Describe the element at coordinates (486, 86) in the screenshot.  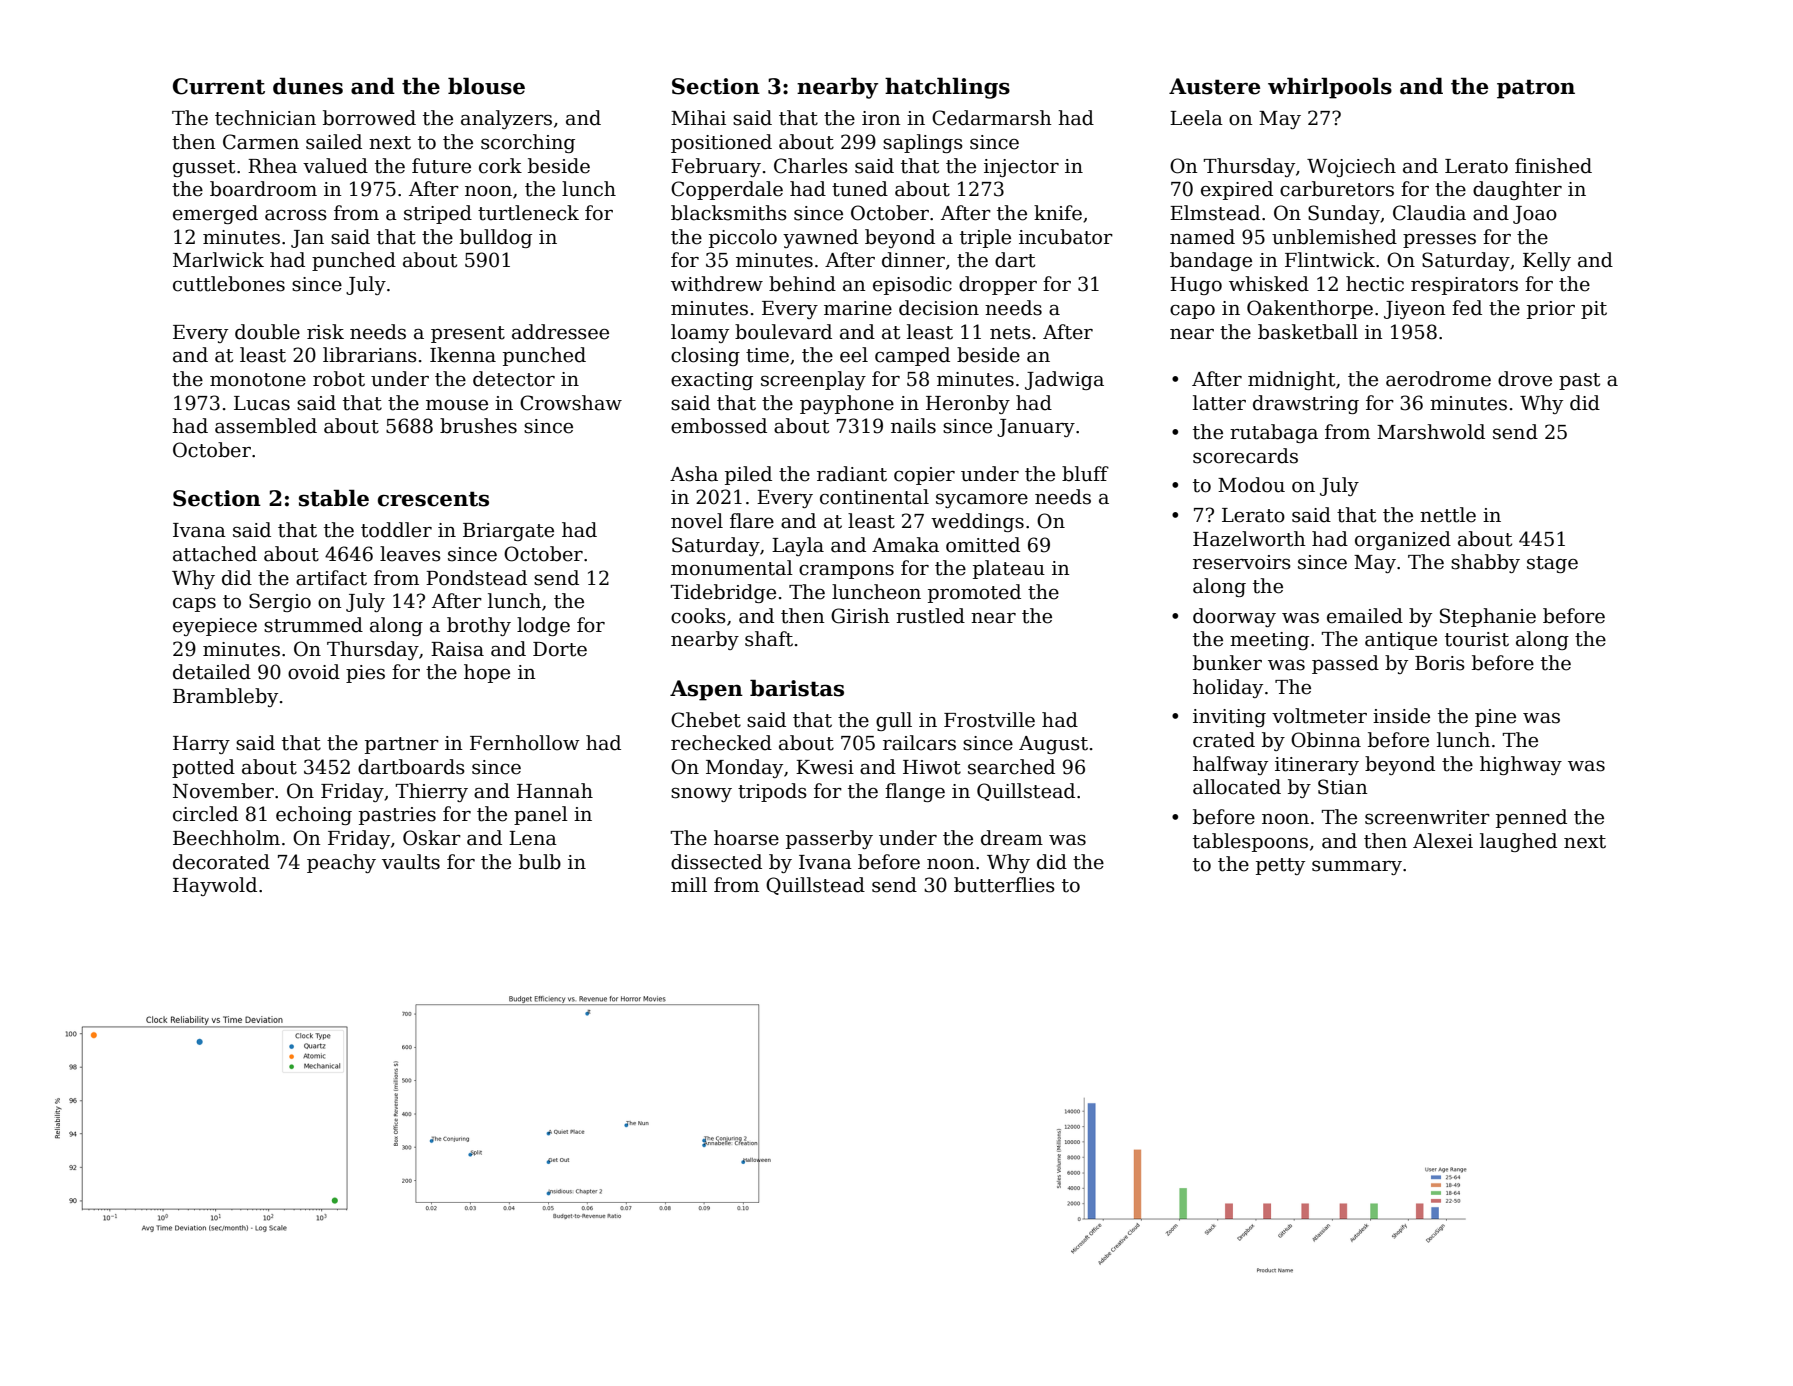
I see `blouse` at that location.
